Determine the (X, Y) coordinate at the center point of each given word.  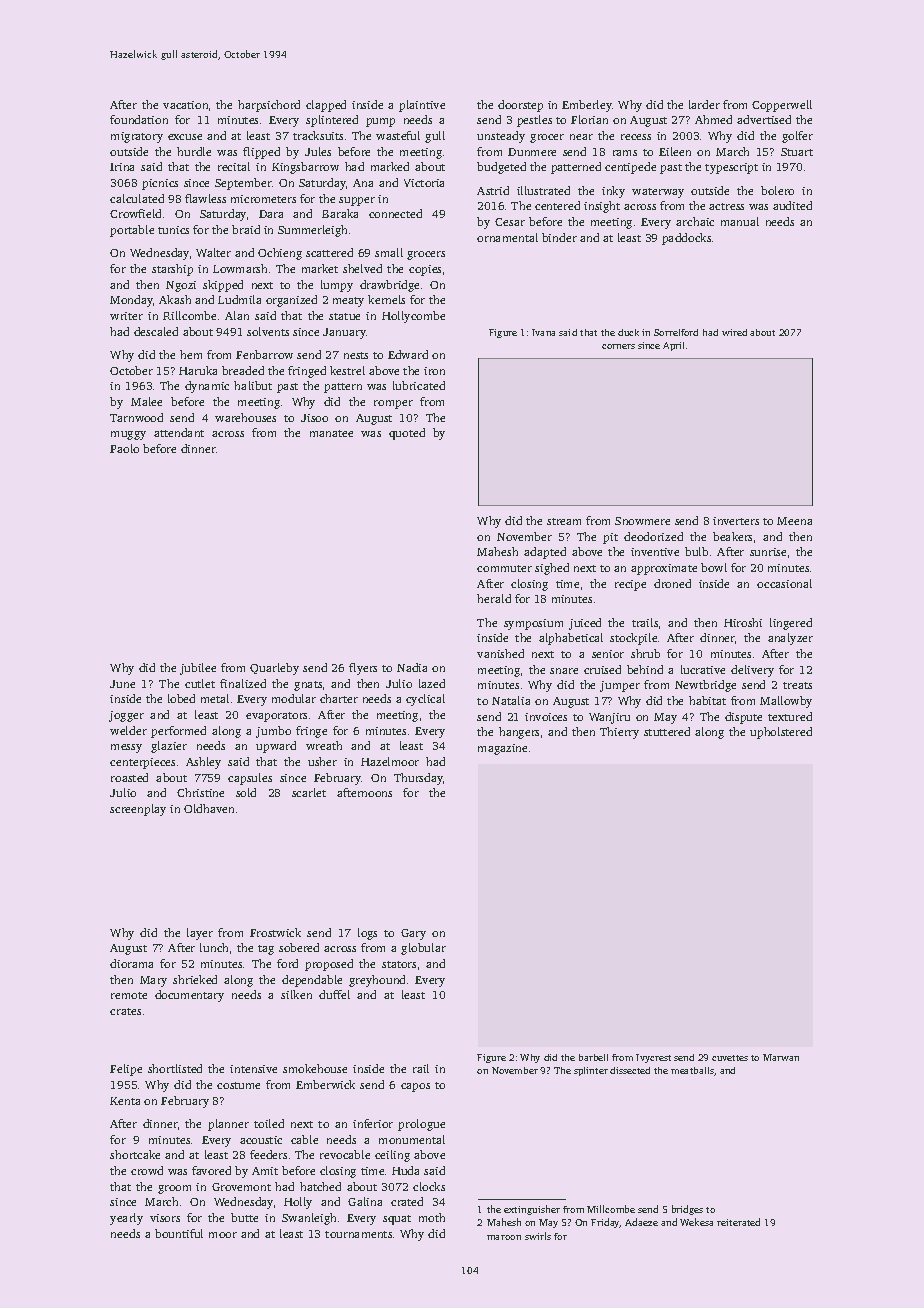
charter (339, 698)
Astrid (493, 190)
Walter (213, 252)
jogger (126, 716)
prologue (421, 1125)
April (673, 346)
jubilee (198, 669)
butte (244, 1217)
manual (740, 221)
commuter (504, 568)
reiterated (738, 1222)
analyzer (790, 639)
